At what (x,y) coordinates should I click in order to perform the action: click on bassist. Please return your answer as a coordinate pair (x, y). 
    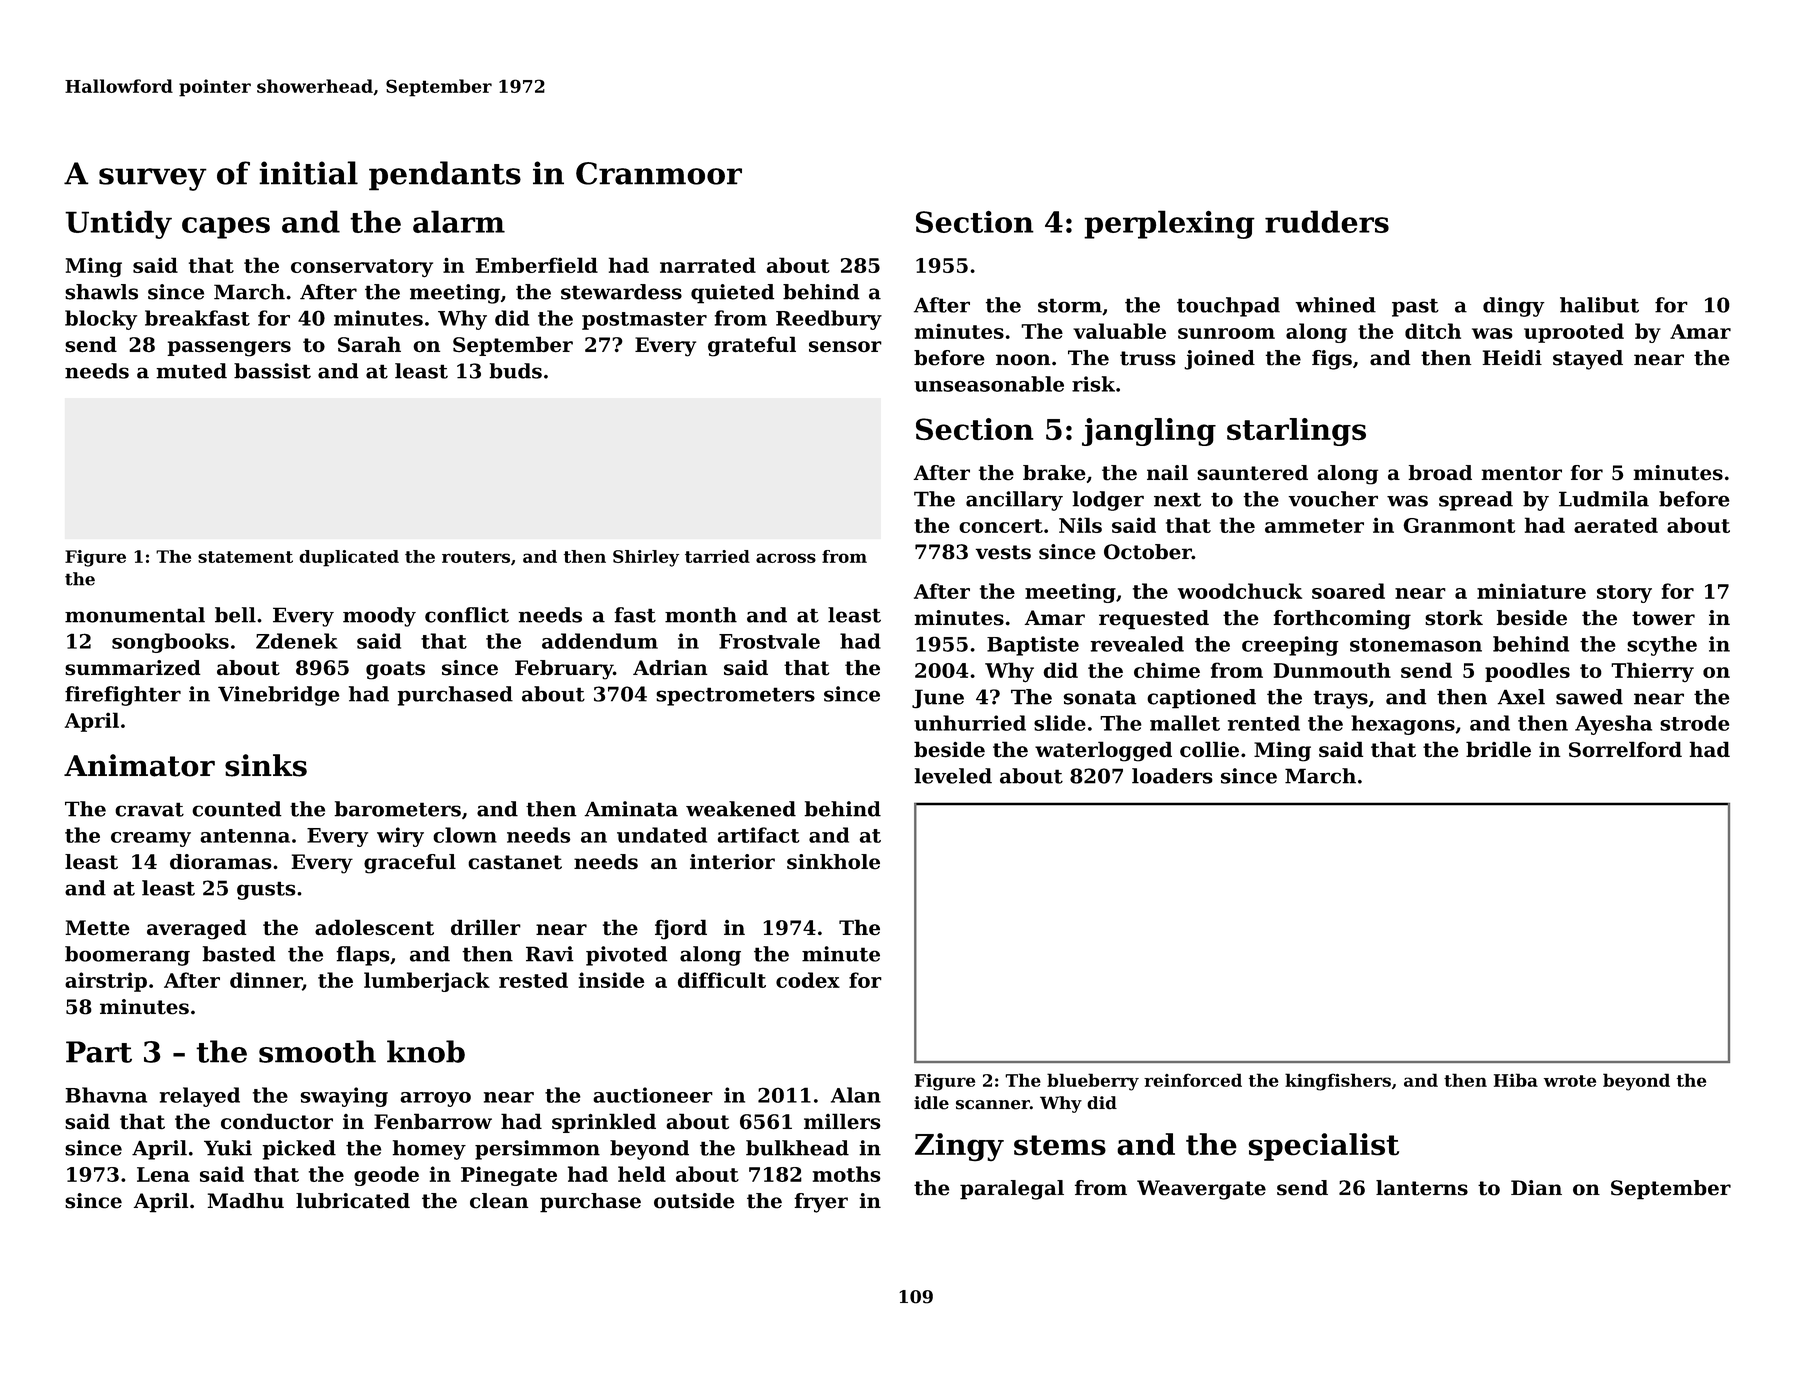
    Looking at the image, I should click on (272, 371).
